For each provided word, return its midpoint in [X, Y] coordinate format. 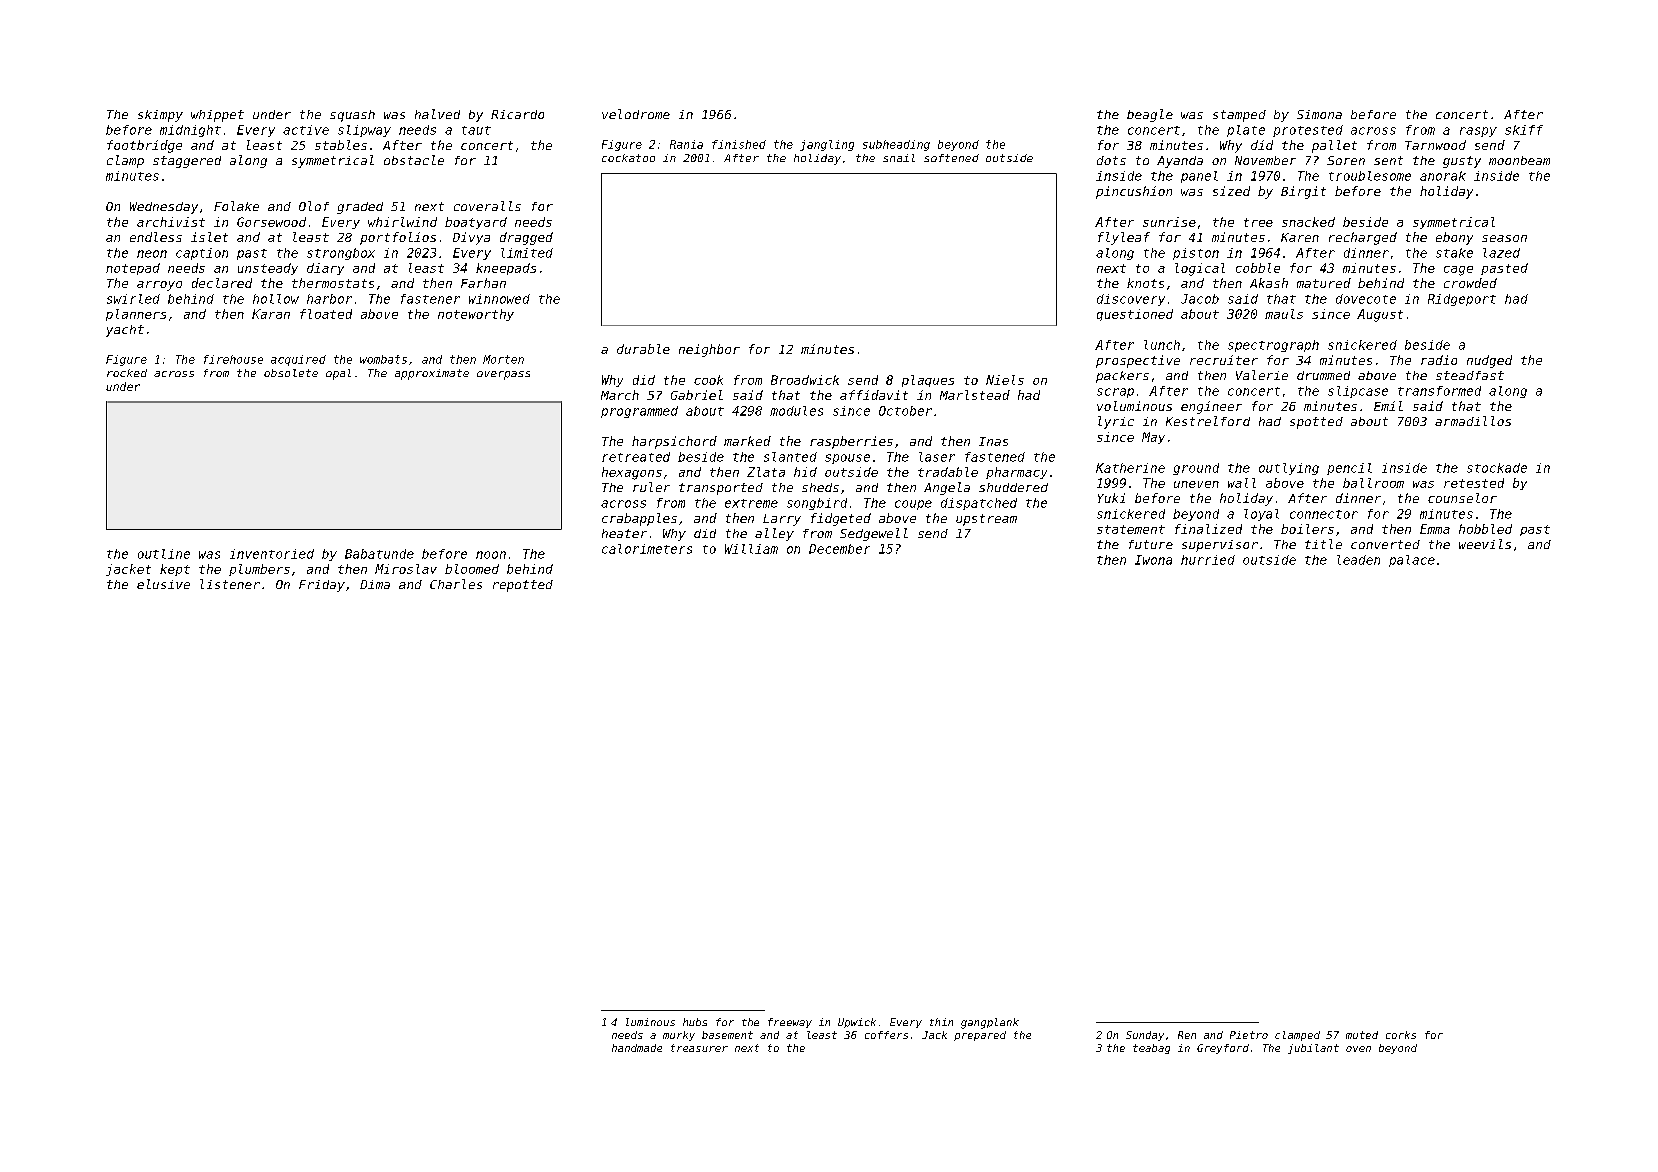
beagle [1150, 115]
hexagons [632, 473]
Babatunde [379, 554]
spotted [1316, 423]
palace [1412, 561]
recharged [1363, 238]
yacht [125, 331]
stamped [1239, 116]
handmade [637, 1048]
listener [230, 584]
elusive [163, 584]
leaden [1358, 560]
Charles [456, 584]
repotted [523, 586]
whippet [217, 116]
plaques [928, 381]
